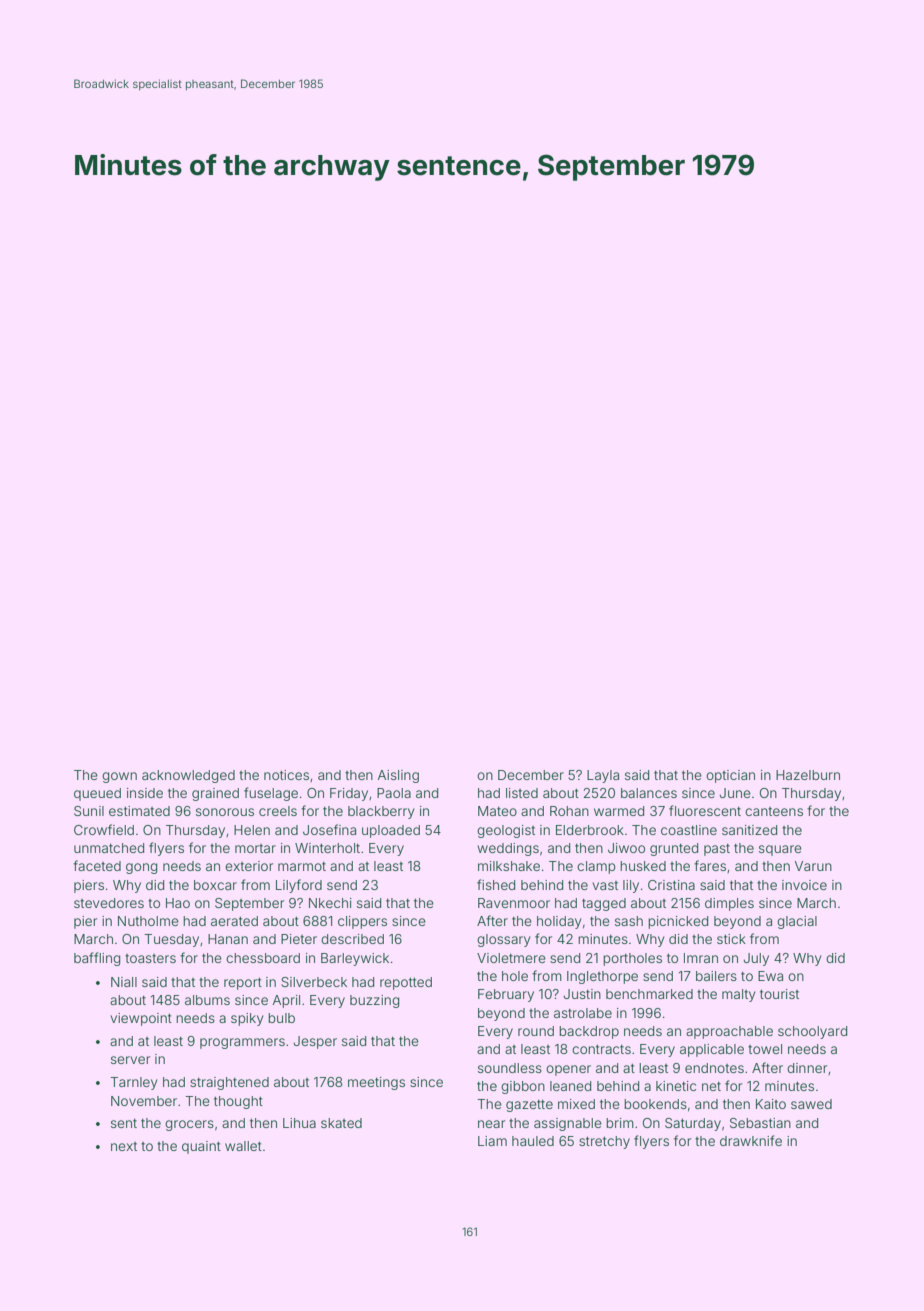  What do you see at coordinates (522, 793) in the document?
I see `listed` at bounding box center [522, 793].
